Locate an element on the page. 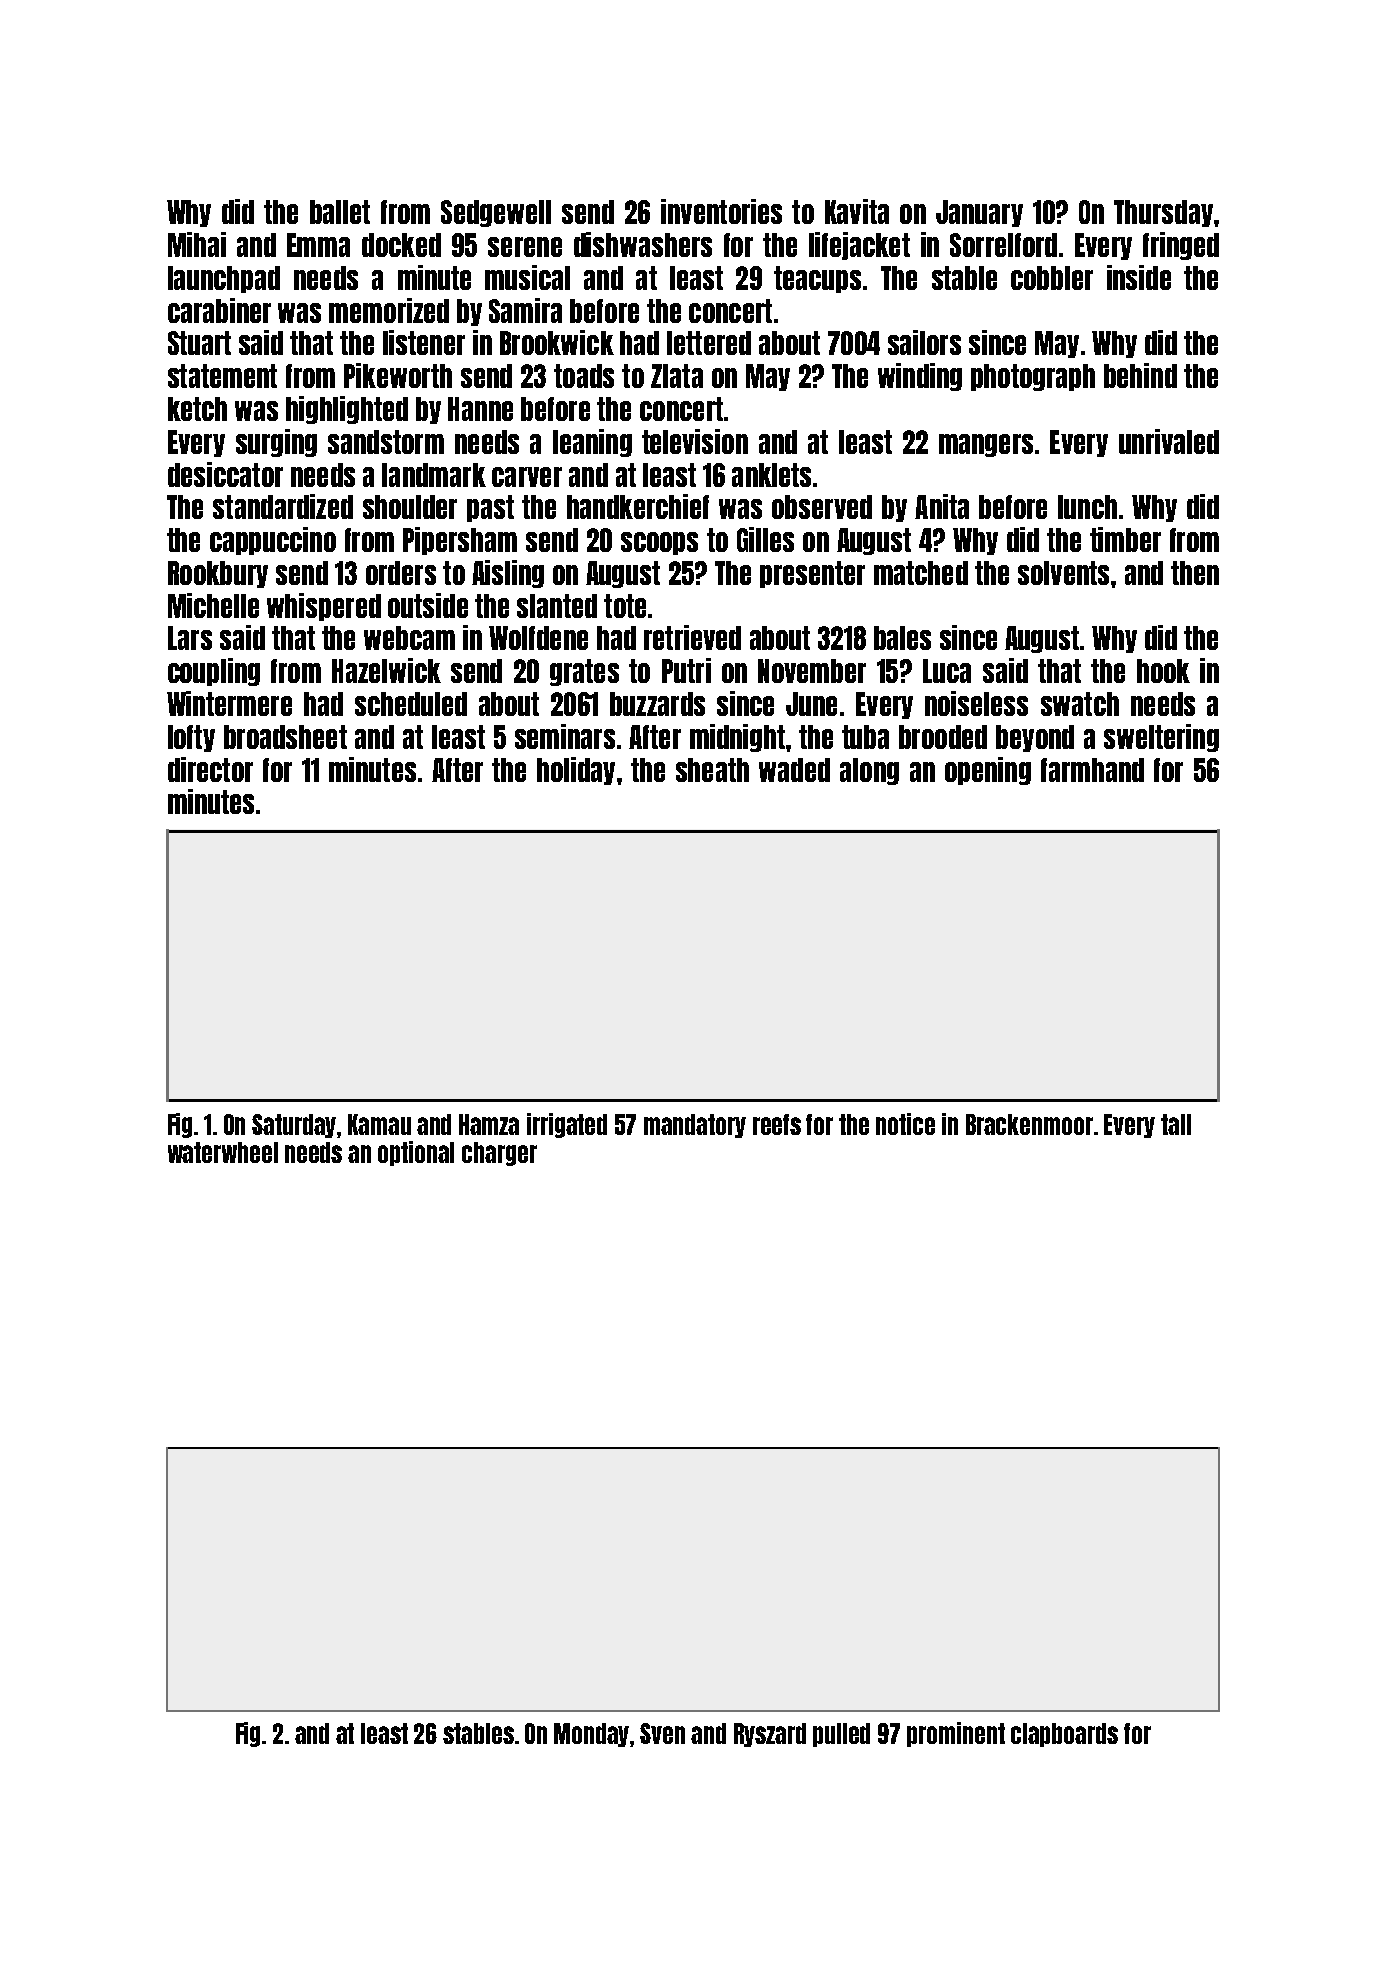 Image resolution: width=1386 pixels, height=1969 pixels. Sedgewell is located at coordinates (496, 213).
